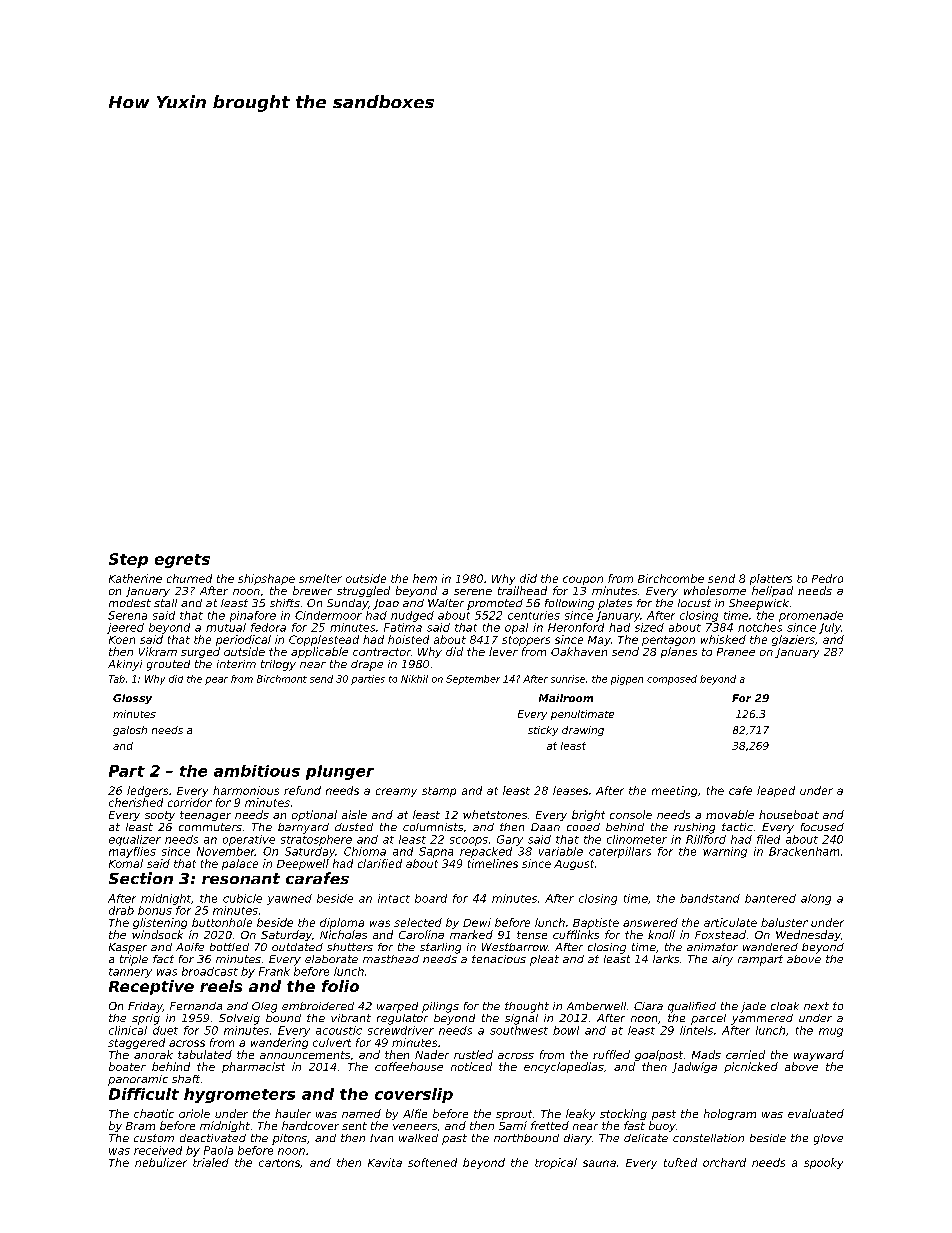 The image size is (952, 1233). I want to click on sooty, so click(160, 816).
